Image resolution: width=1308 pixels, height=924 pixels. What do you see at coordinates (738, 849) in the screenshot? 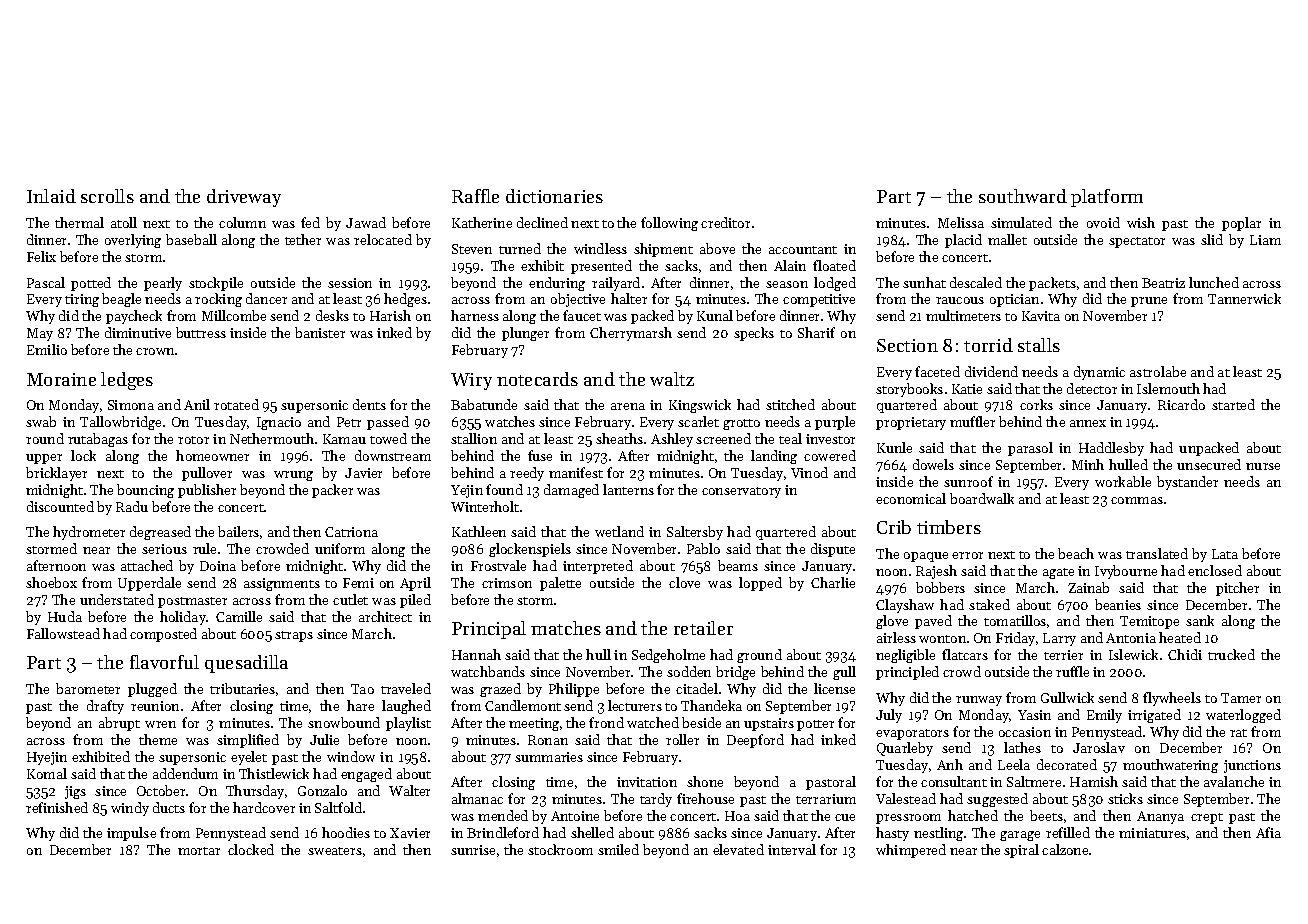
I see `elevated` at bounding box center [738, 849].
